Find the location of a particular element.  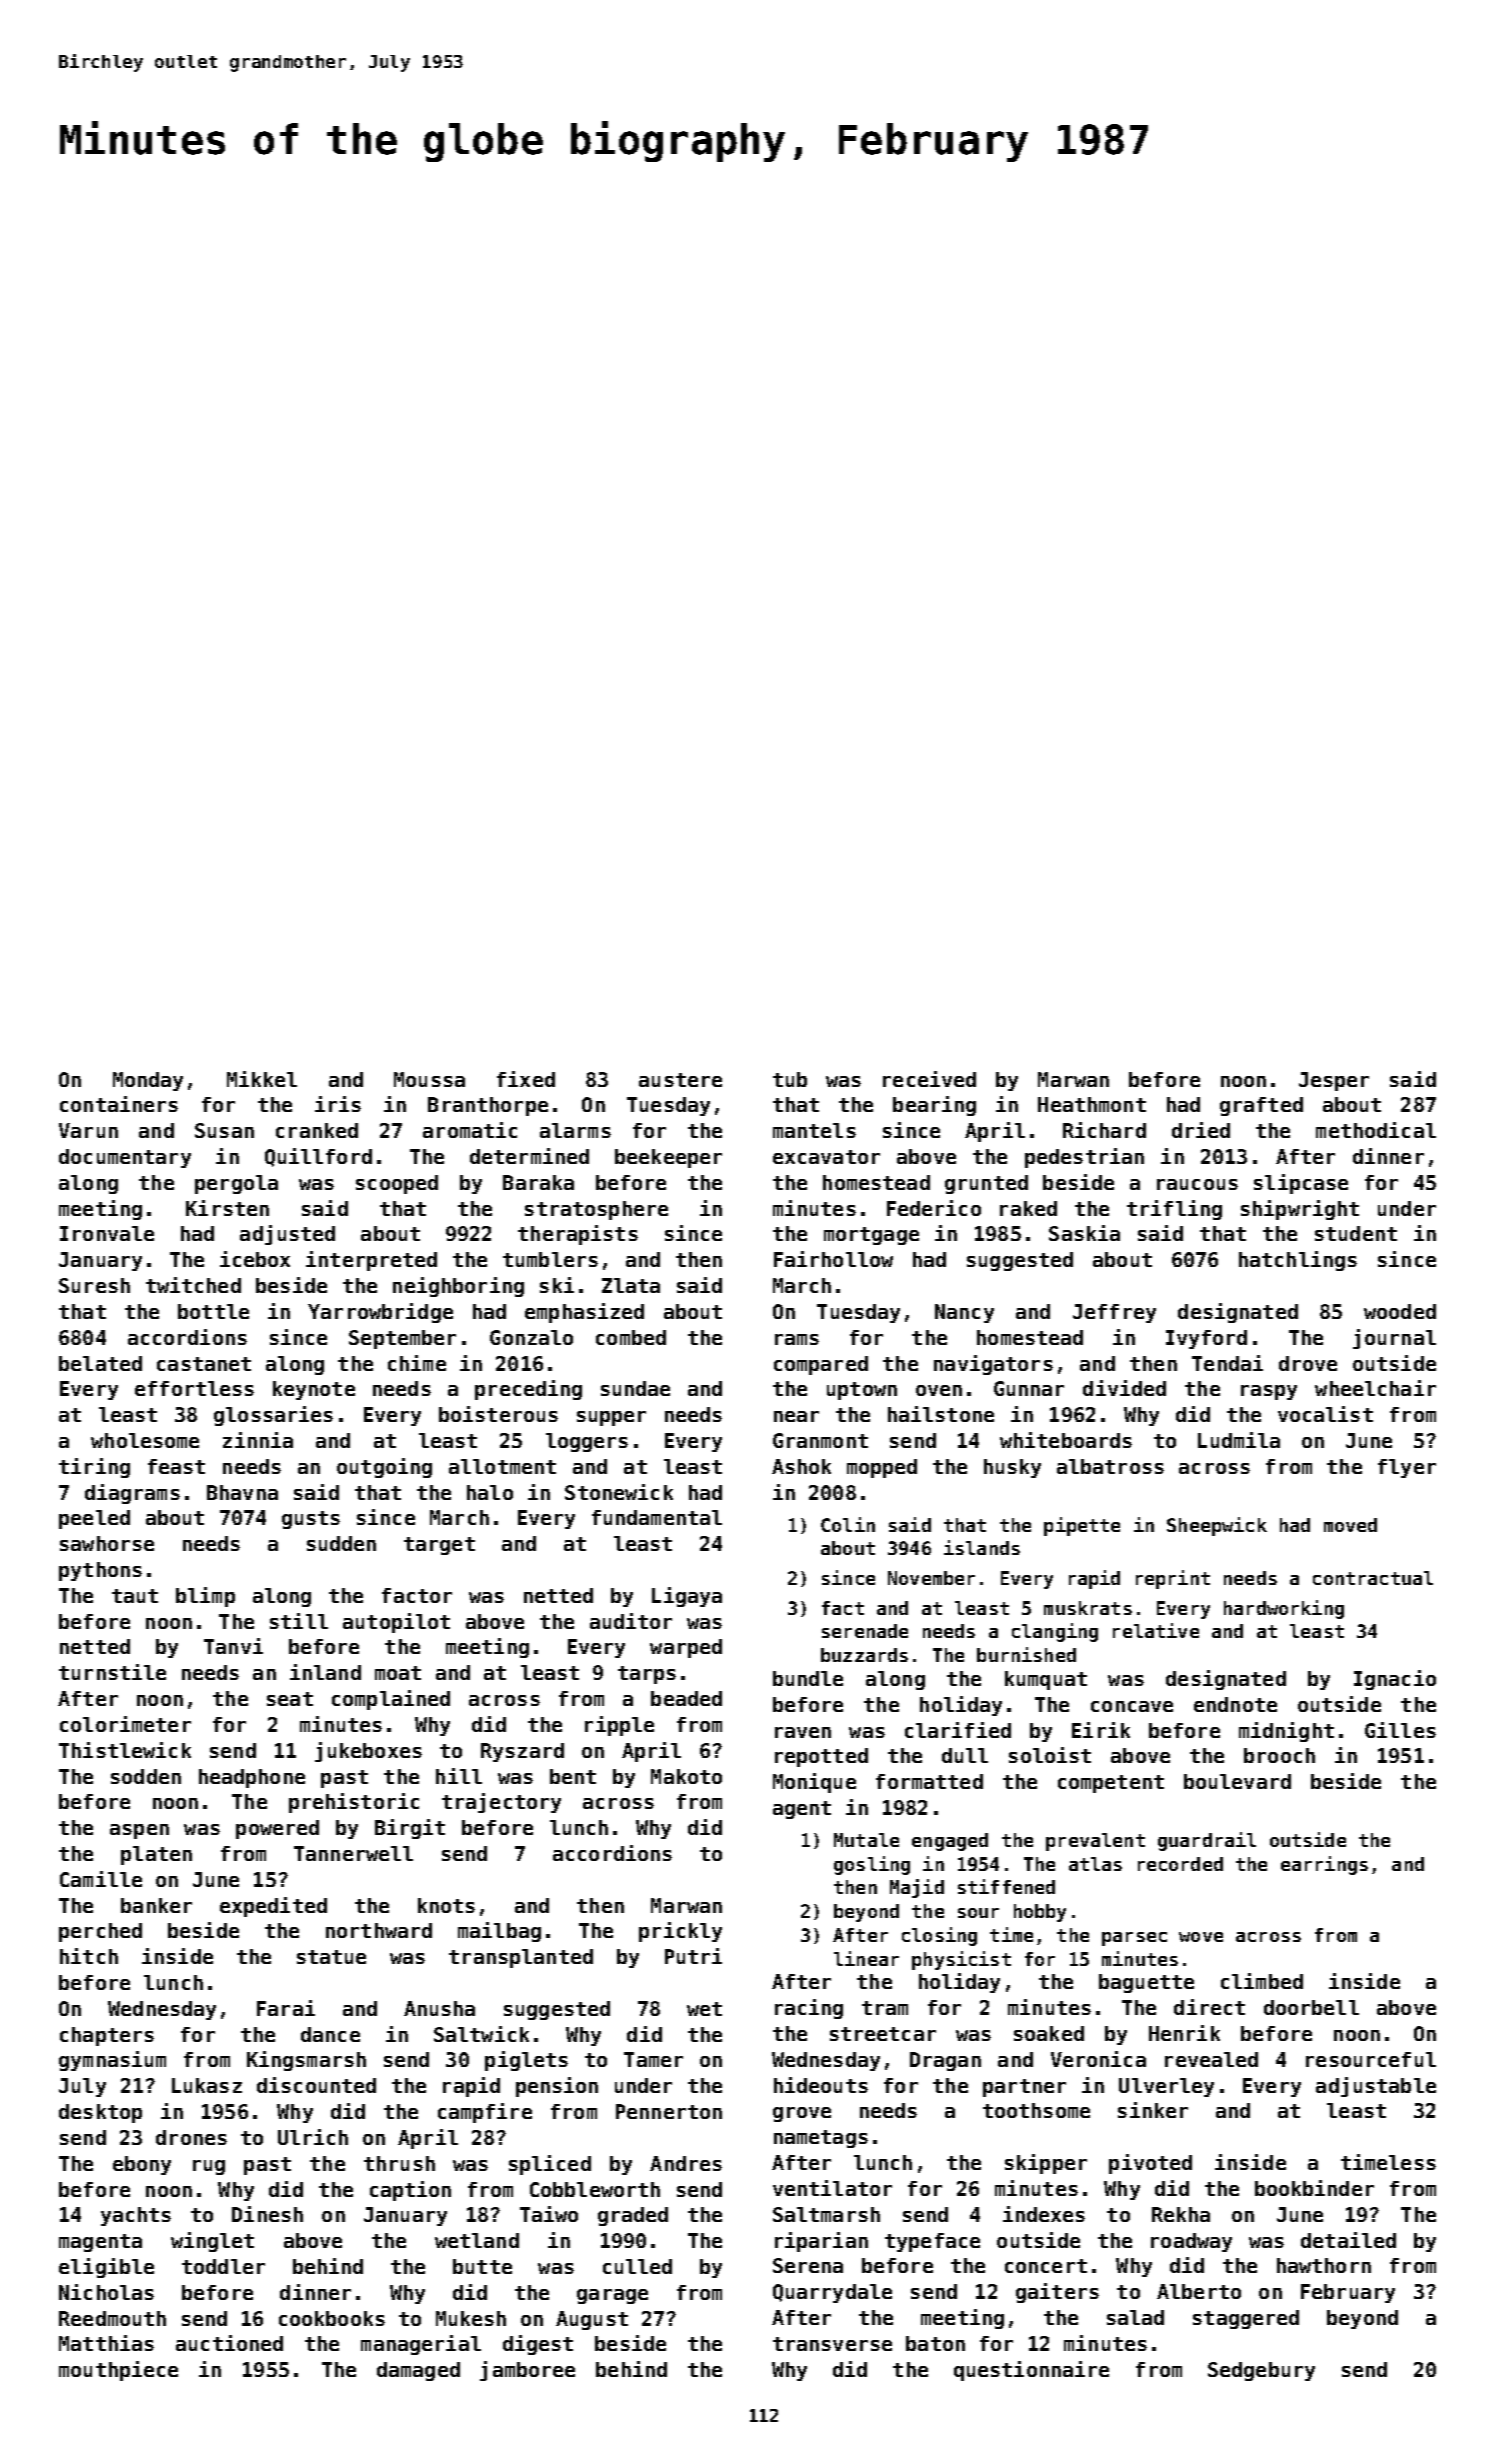

belated is located at coordinates (100, 1363).
